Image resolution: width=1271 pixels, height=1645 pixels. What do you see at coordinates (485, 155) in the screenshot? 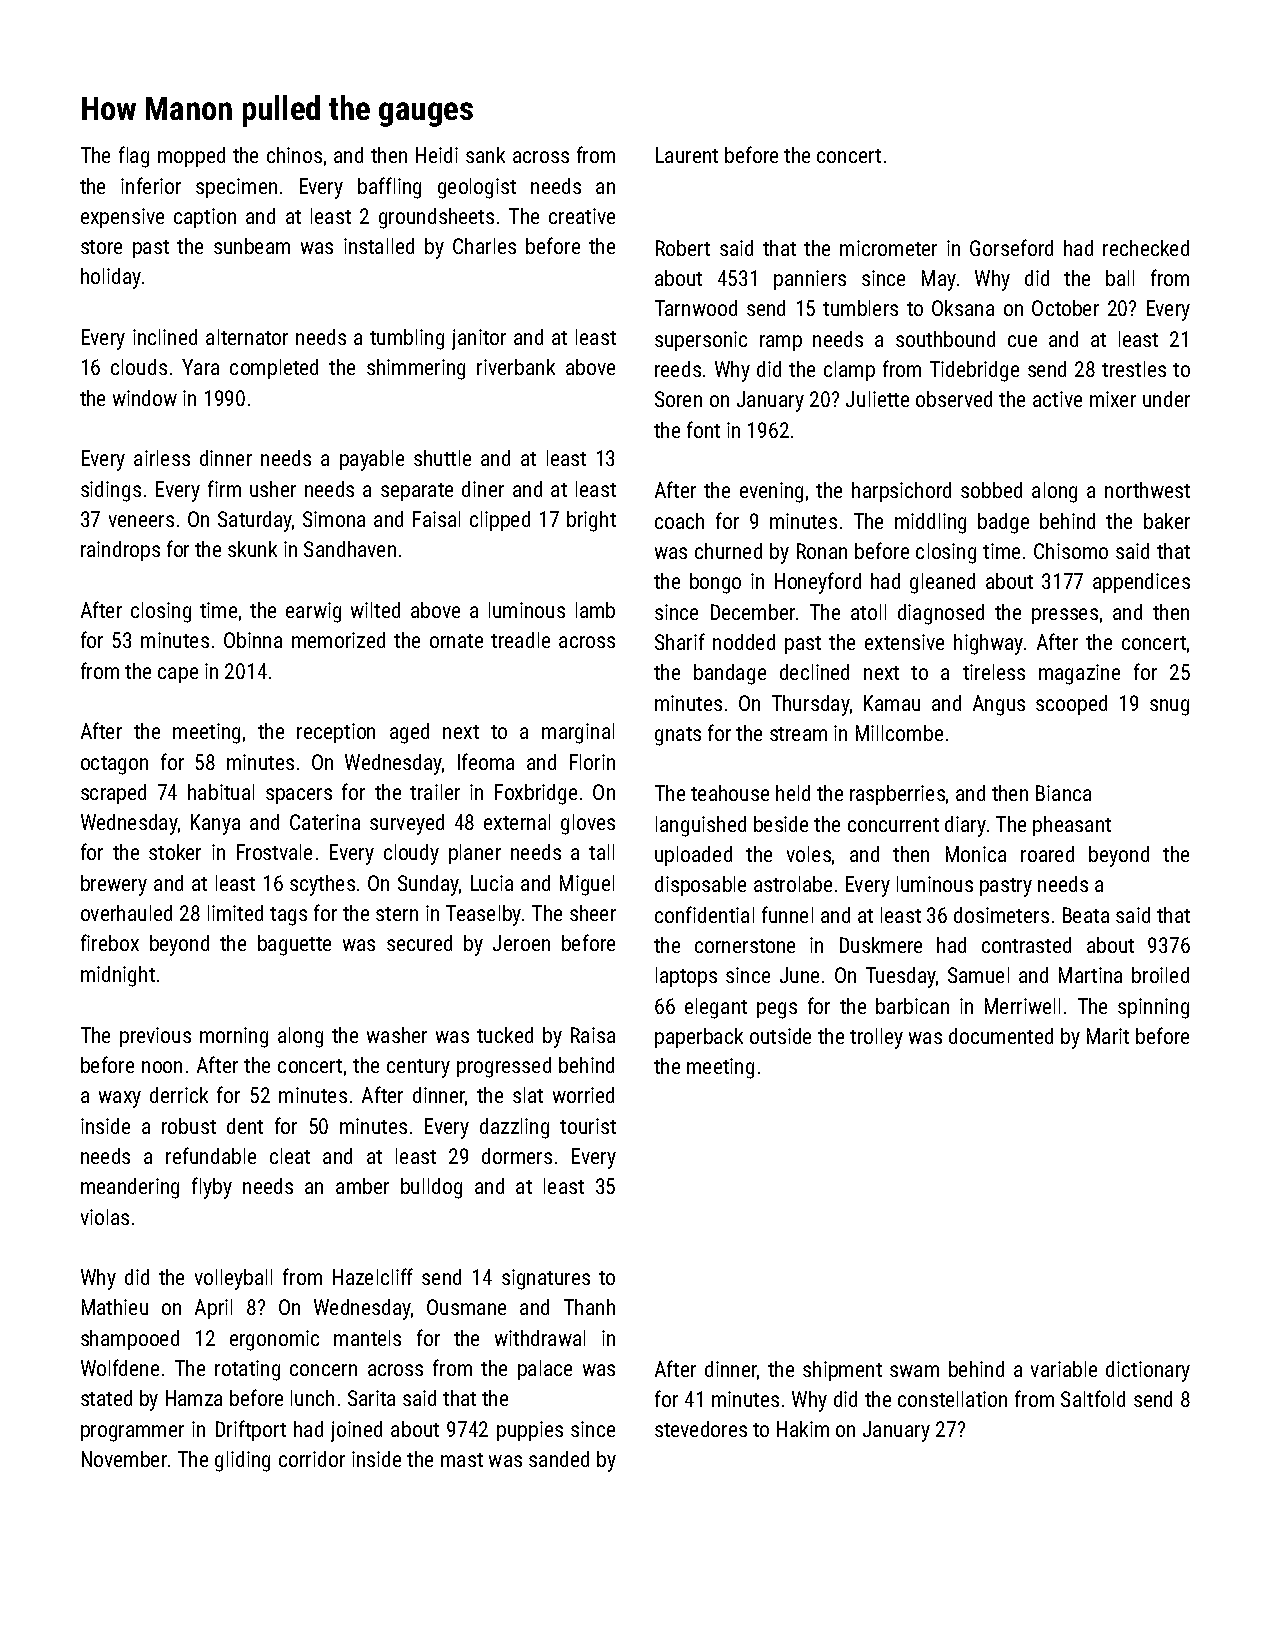
I see `sank` at bounding box center [485, 155].
